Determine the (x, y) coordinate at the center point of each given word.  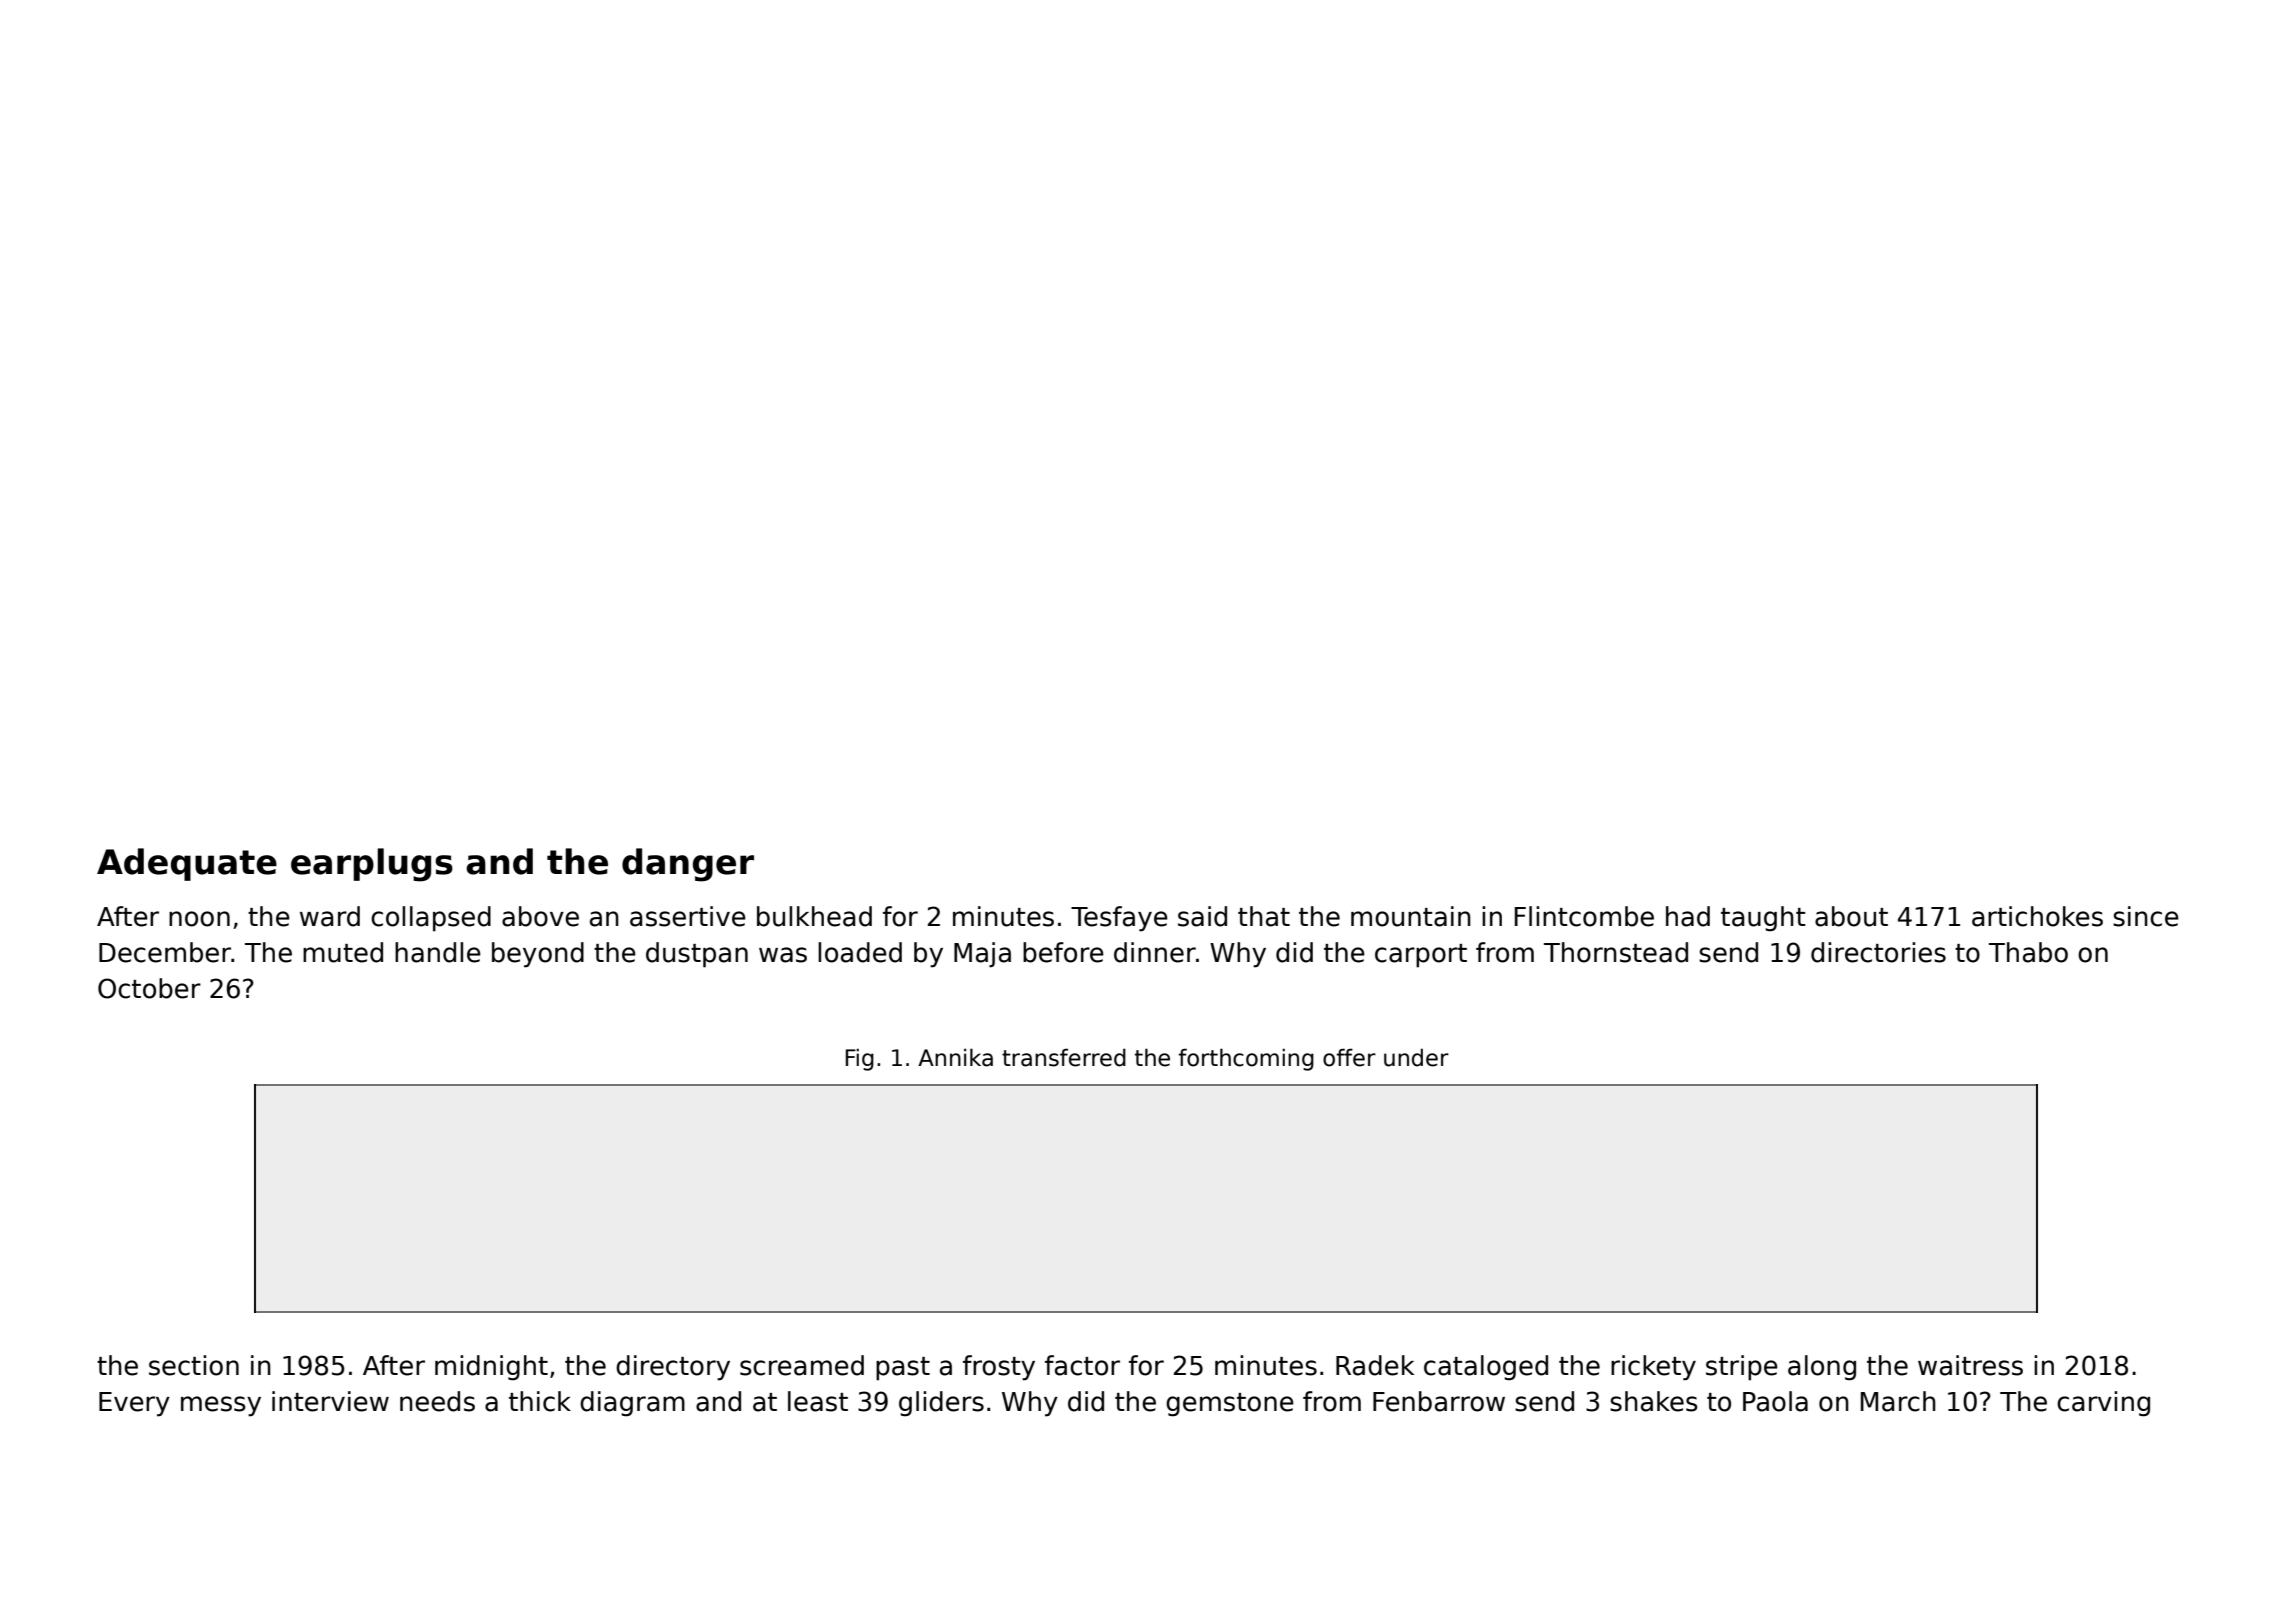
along (1822, 1368)
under (1416, 1058)
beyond (538, 955)
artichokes (2037, 916)
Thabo (2028, 952)
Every (134, 1404)
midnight (491, 1368)
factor (1082, 1365)
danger (688, 865)
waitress (1970, 1365)
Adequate (187, 864)
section (194, 1365)
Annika (955, 1057)
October (149, 988)
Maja (982, 955)
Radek (1375, 1365)
